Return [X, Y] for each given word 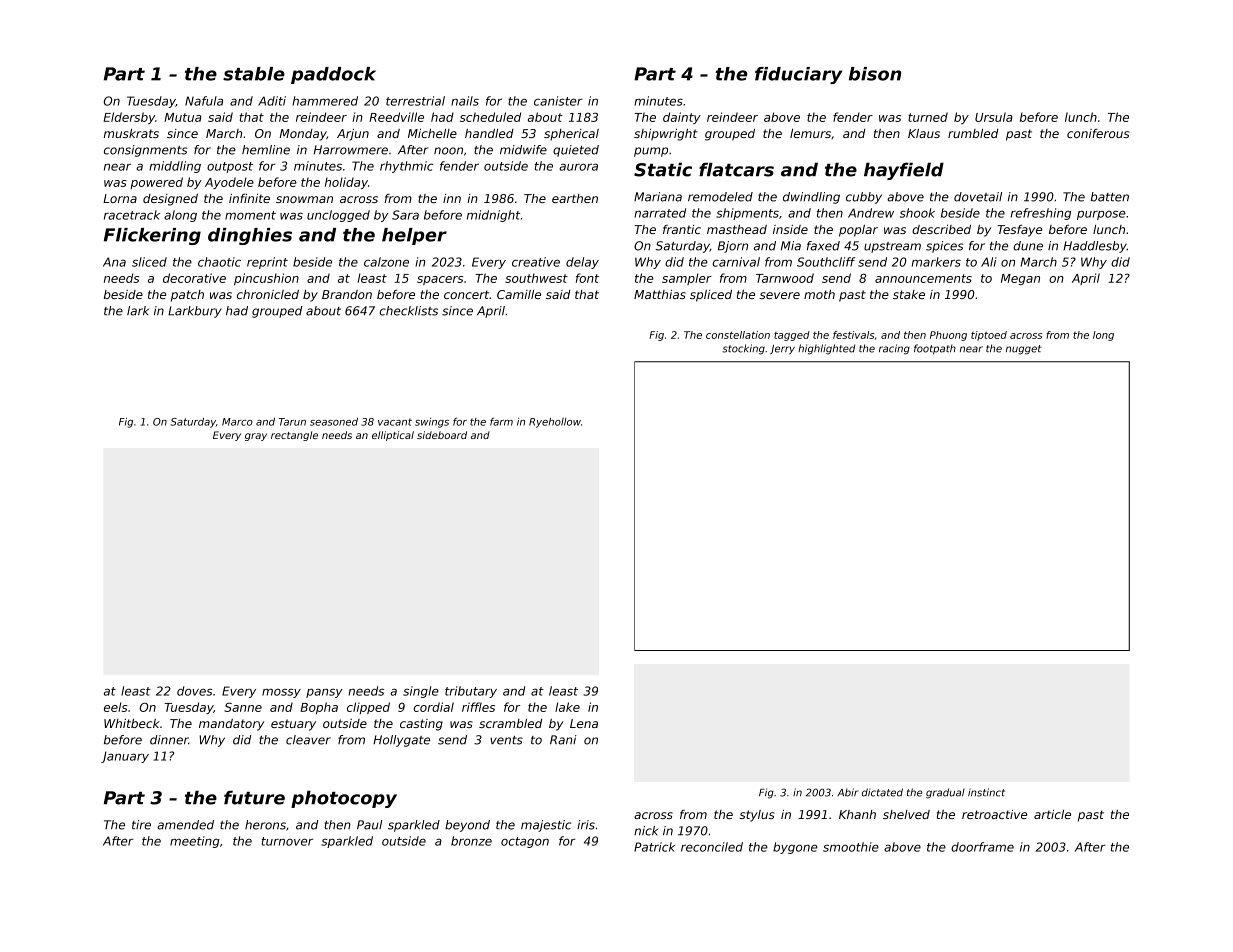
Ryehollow [555, 423]
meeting [195, 842]
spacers [440, 280]
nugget [1024, 350]
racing [894, 349]
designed [170, 200]
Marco [237, 422]
